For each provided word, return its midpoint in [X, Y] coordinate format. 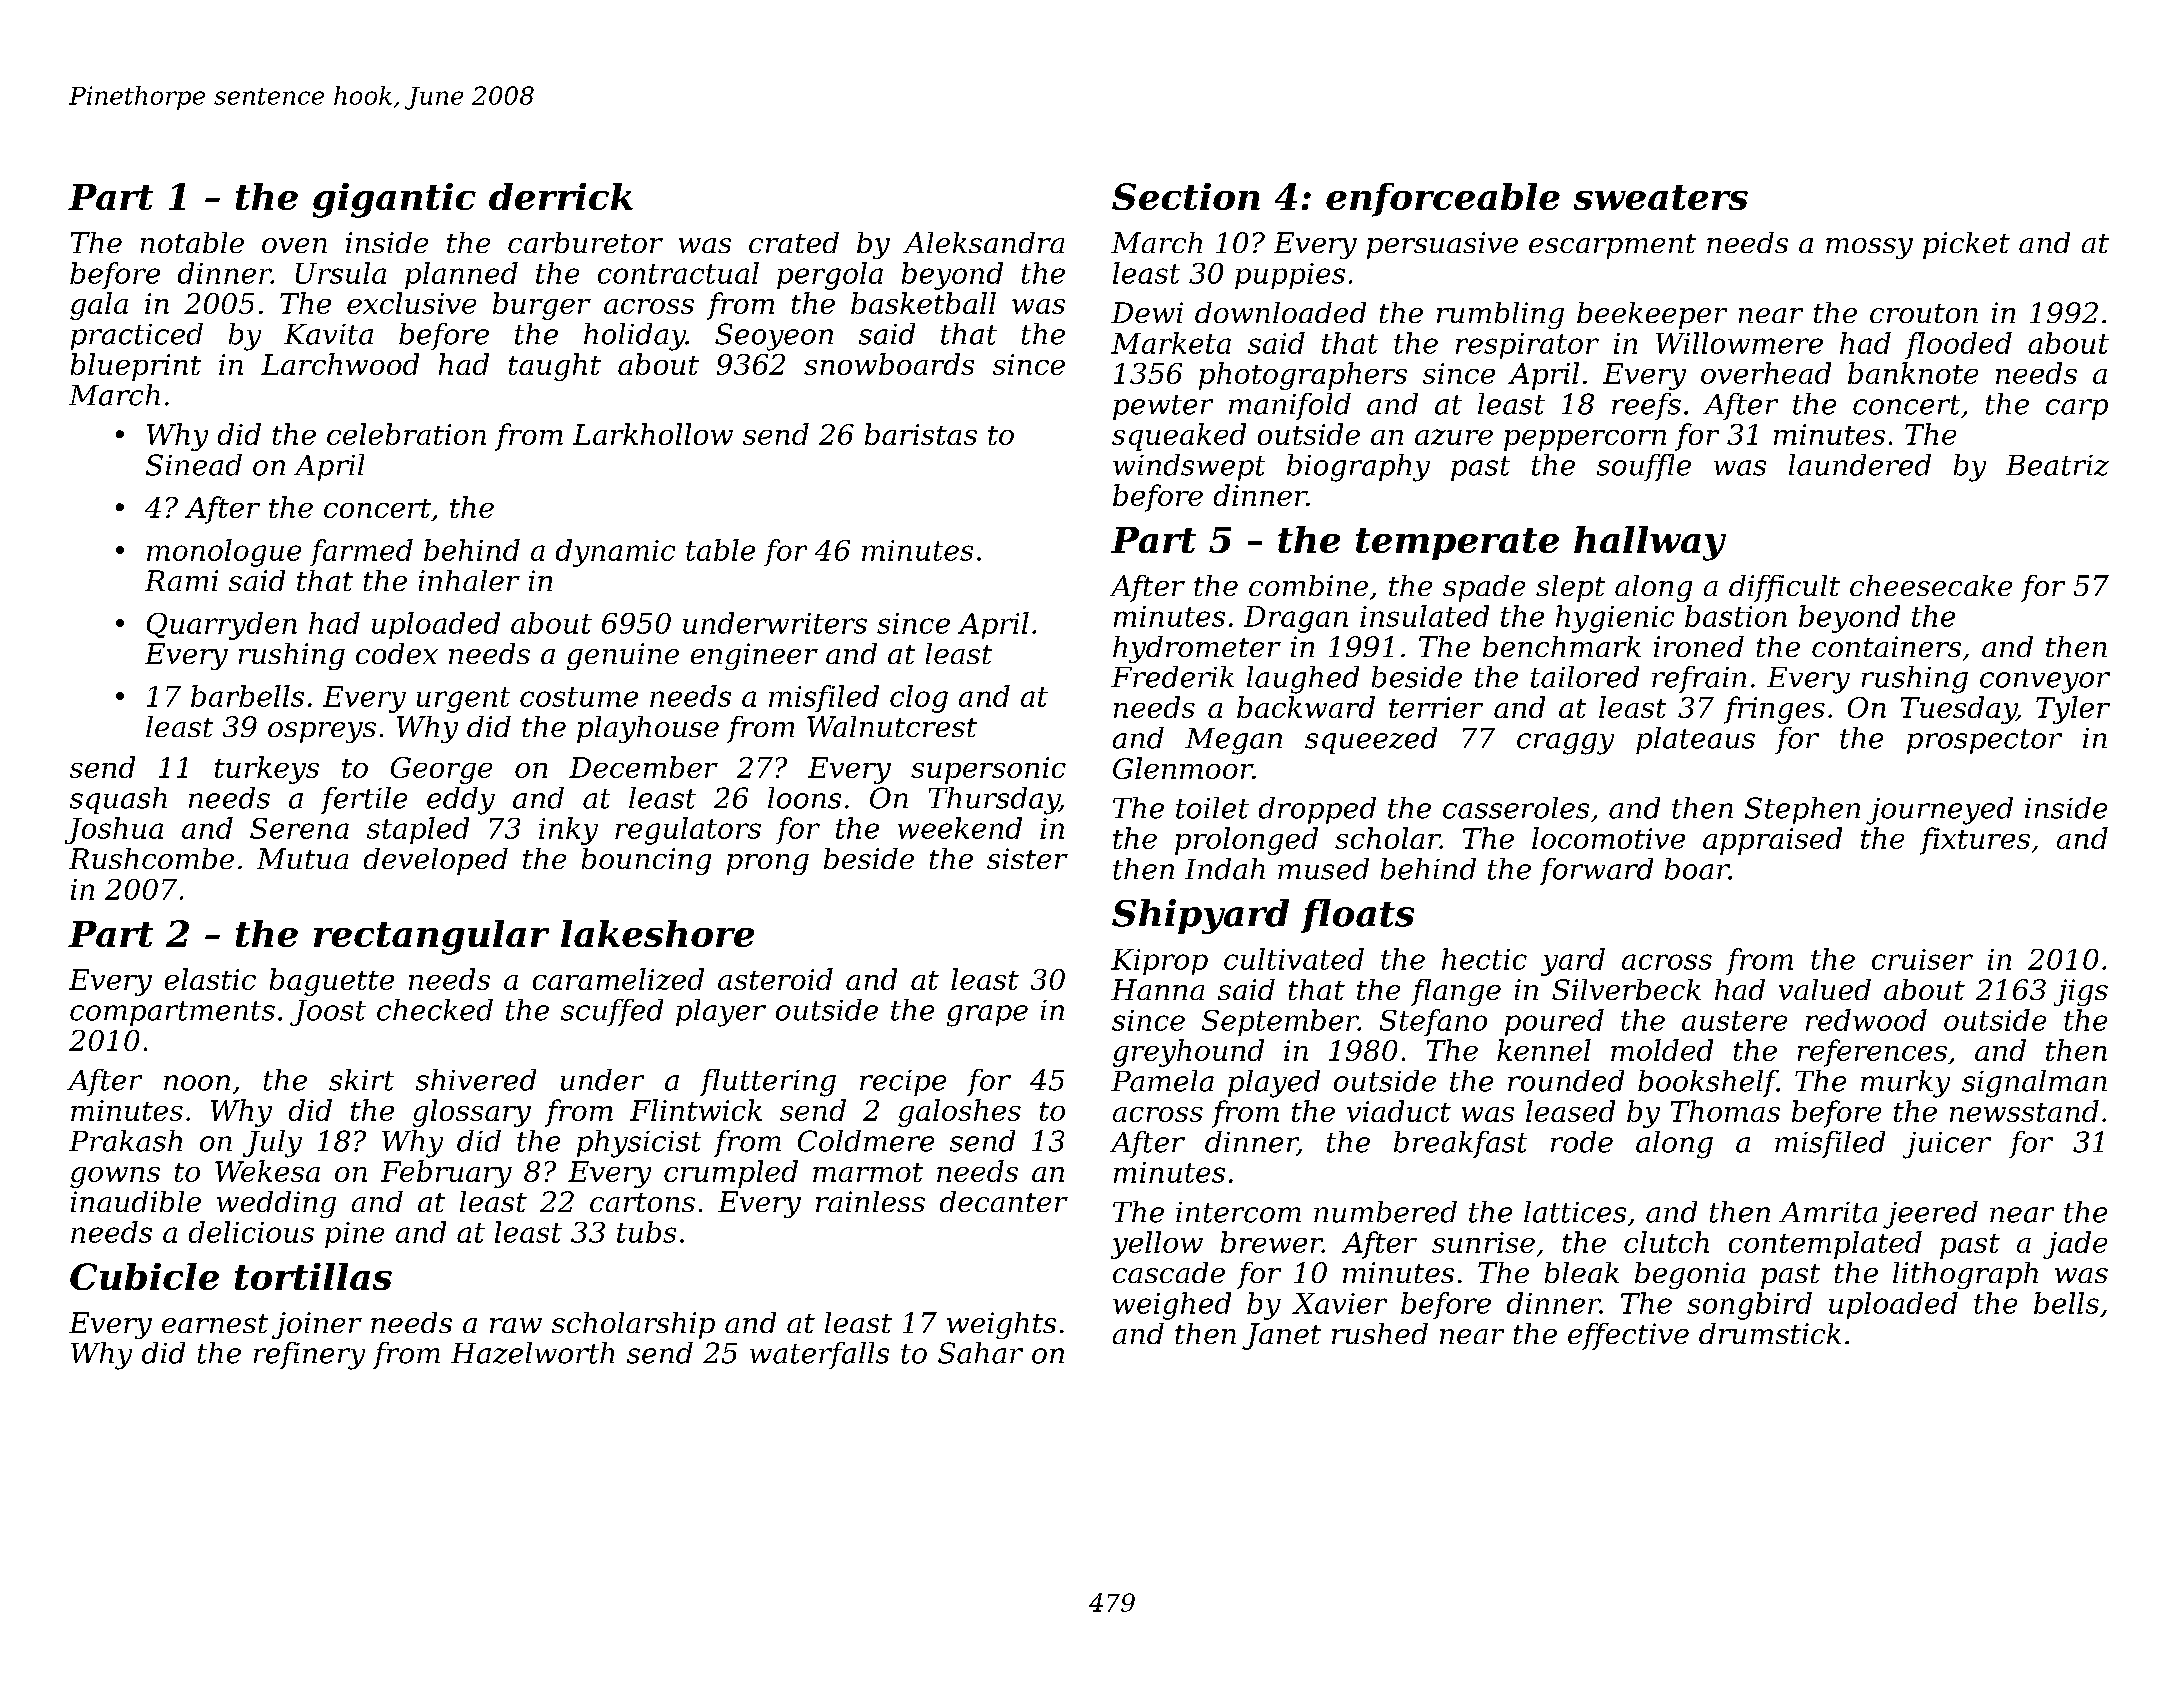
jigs [2081, 992]
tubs [646, 1232]
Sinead [194, 465]
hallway [1650, 543]
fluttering [768, 1083]
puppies [1290, 276]
